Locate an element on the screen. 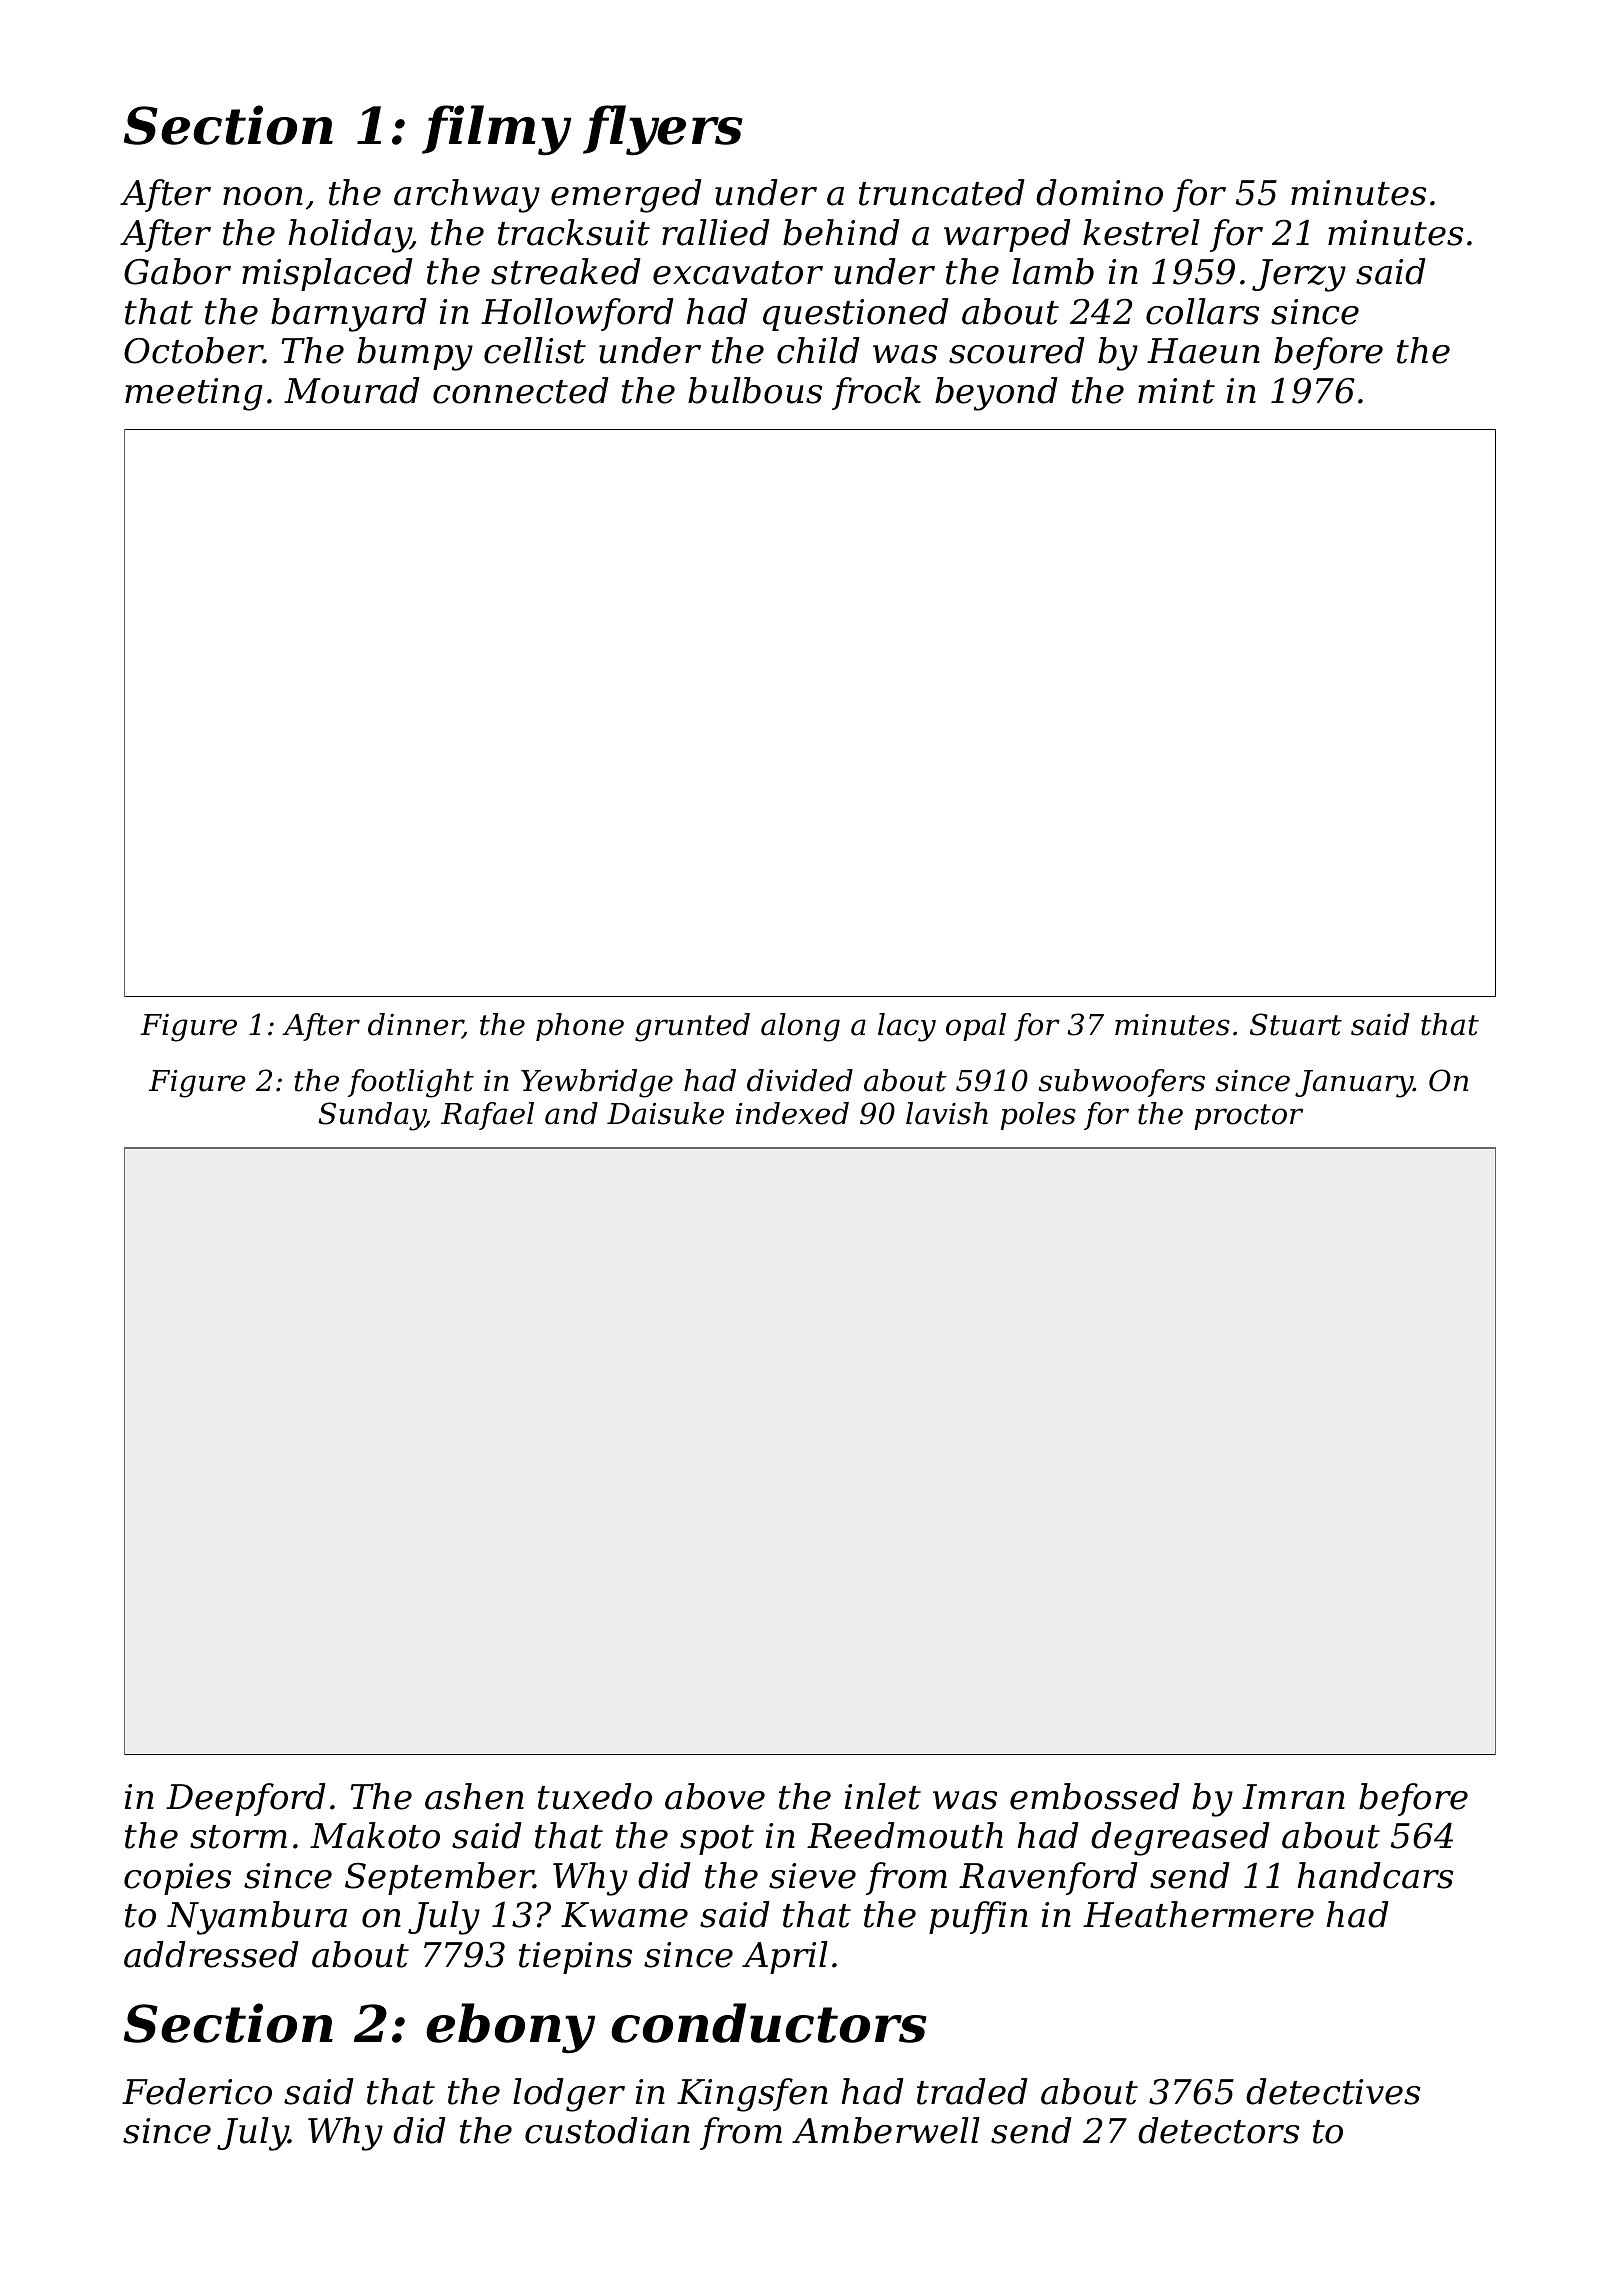 Image resolution: width=1620 pixels, height=2292 pixels. Jerzy is located at coordinates (1299, 275).
